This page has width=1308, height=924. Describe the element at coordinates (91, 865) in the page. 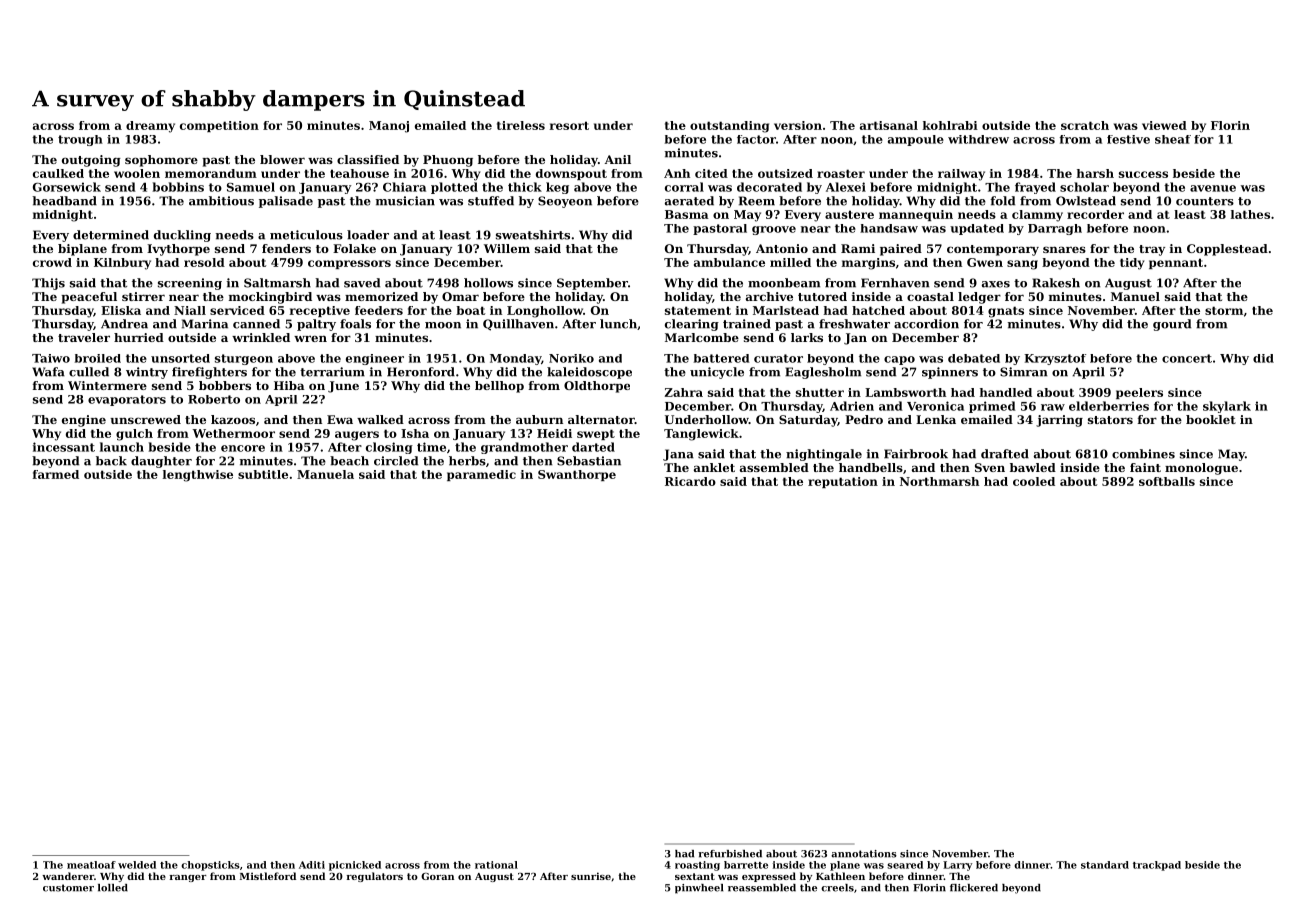

I see `meatloaf` at that location.
